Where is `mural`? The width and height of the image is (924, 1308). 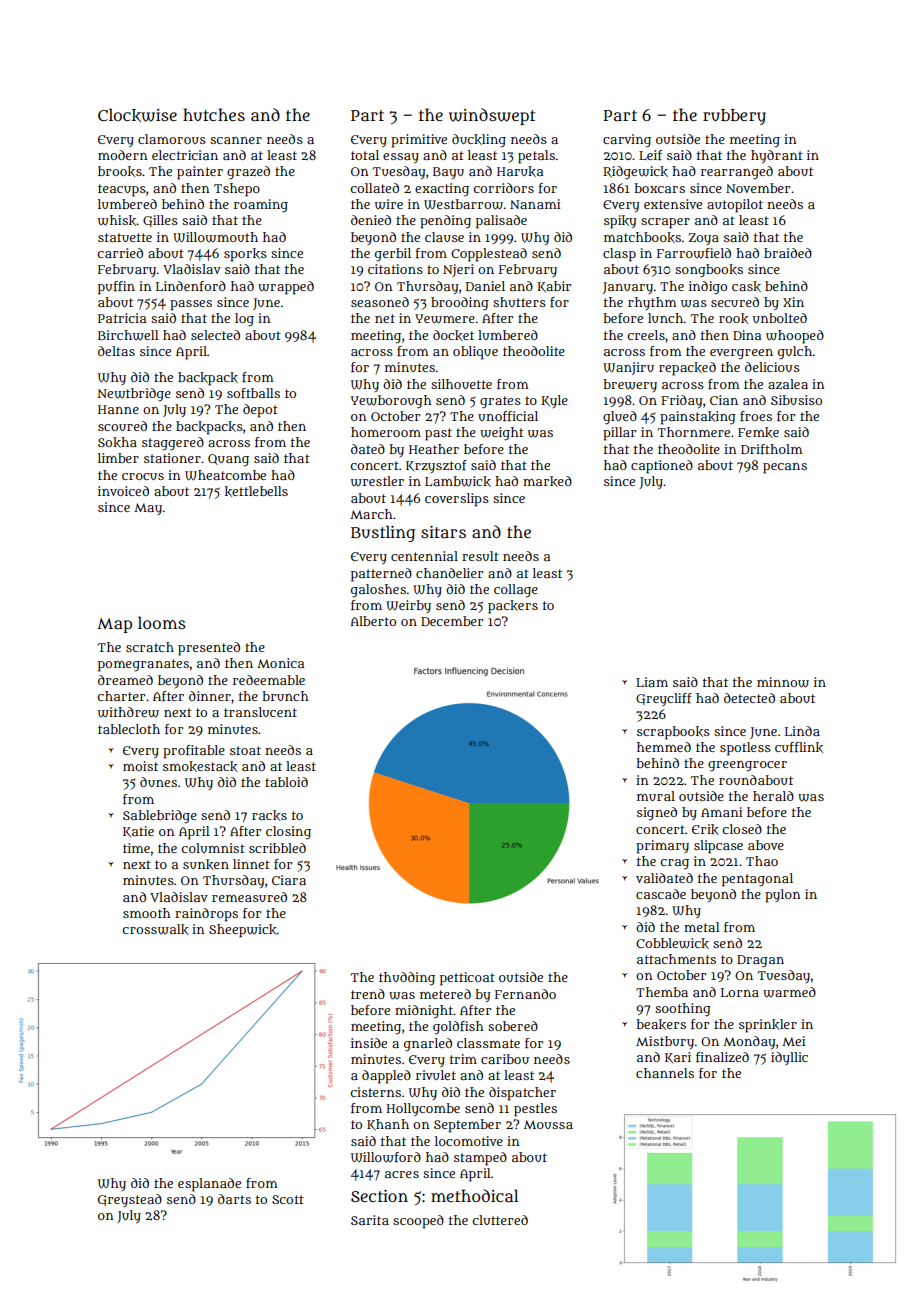
mural is located at coordinates (656, 796).
